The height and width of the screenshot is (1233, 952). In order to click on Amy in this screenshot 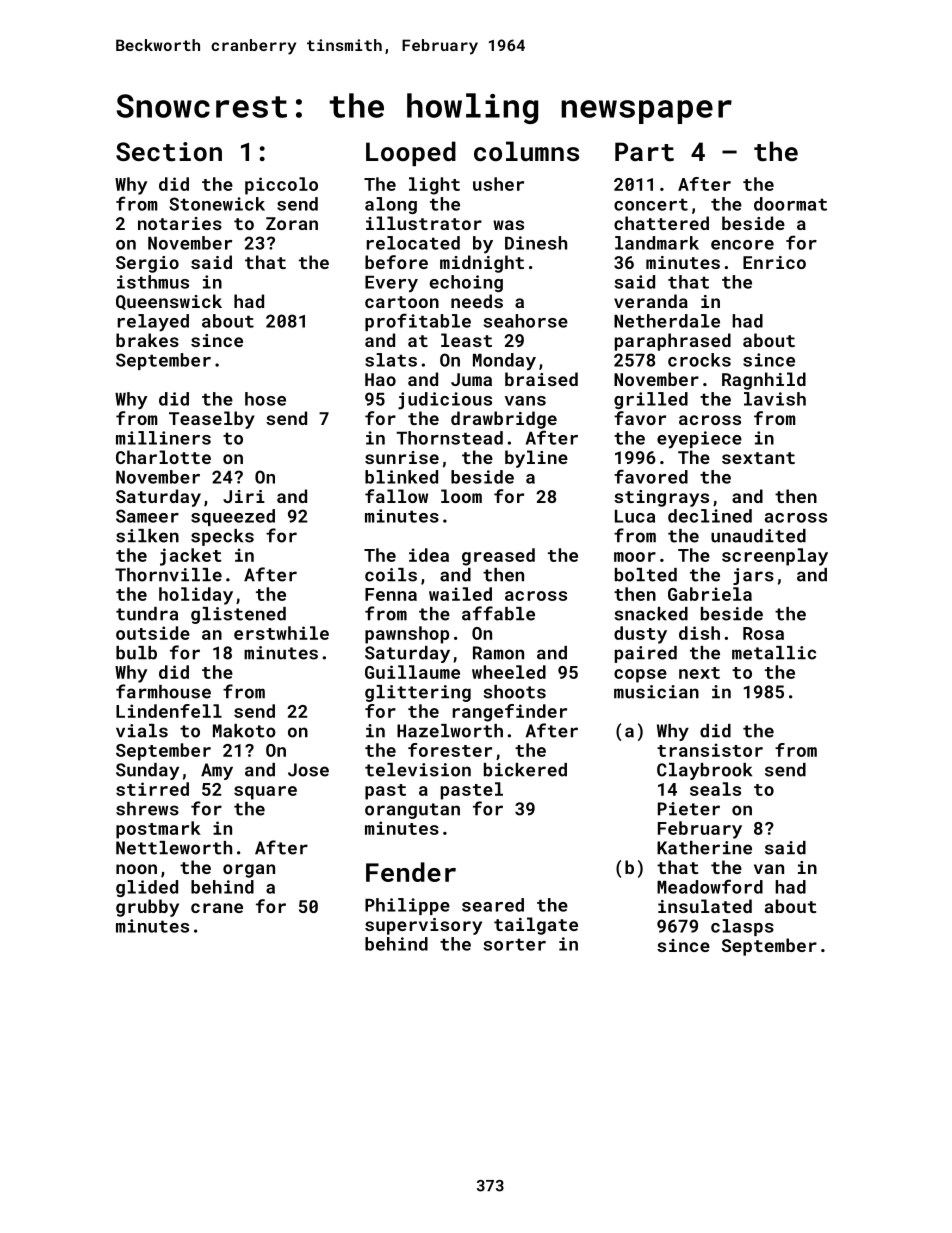, I will do `click(217, 771)`.
